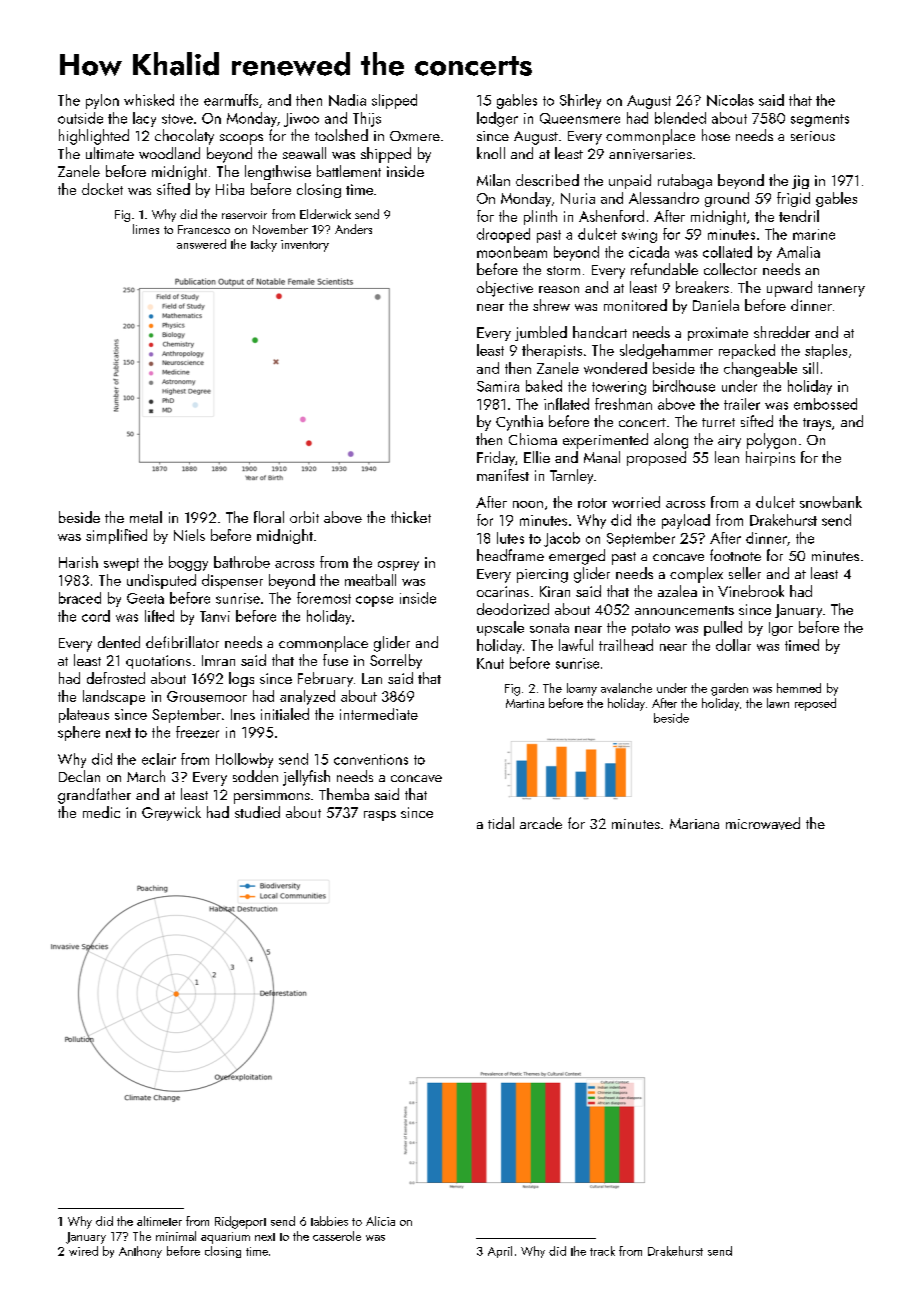 This screenshot has width=924, height=1308. I want to click on whisked, so click(149, 100).
